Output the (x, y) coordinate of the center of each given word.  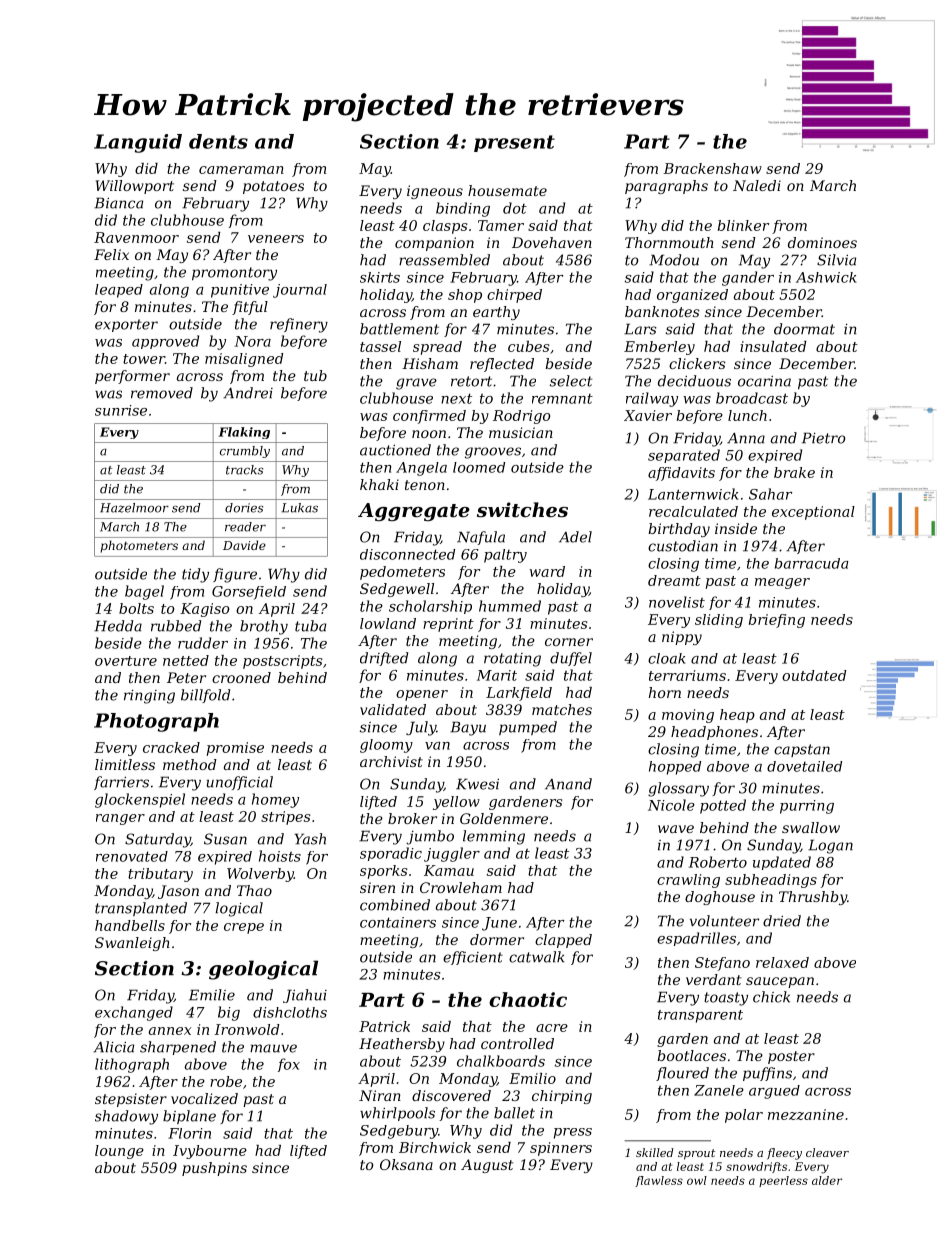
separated (684, 456)
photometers (139, 546)
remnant (562, 399)
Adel (575, 537)
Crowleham (461, 887)
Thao (254, 890)
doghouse (720, 898)
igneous (435, 192)
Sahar (770, 494)
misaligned (244, 360)
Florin (189, 1133)
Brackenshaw (712, 168)
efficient (473, 958)
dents (218, 141)
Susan (225, 839)
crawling (688, 881)
